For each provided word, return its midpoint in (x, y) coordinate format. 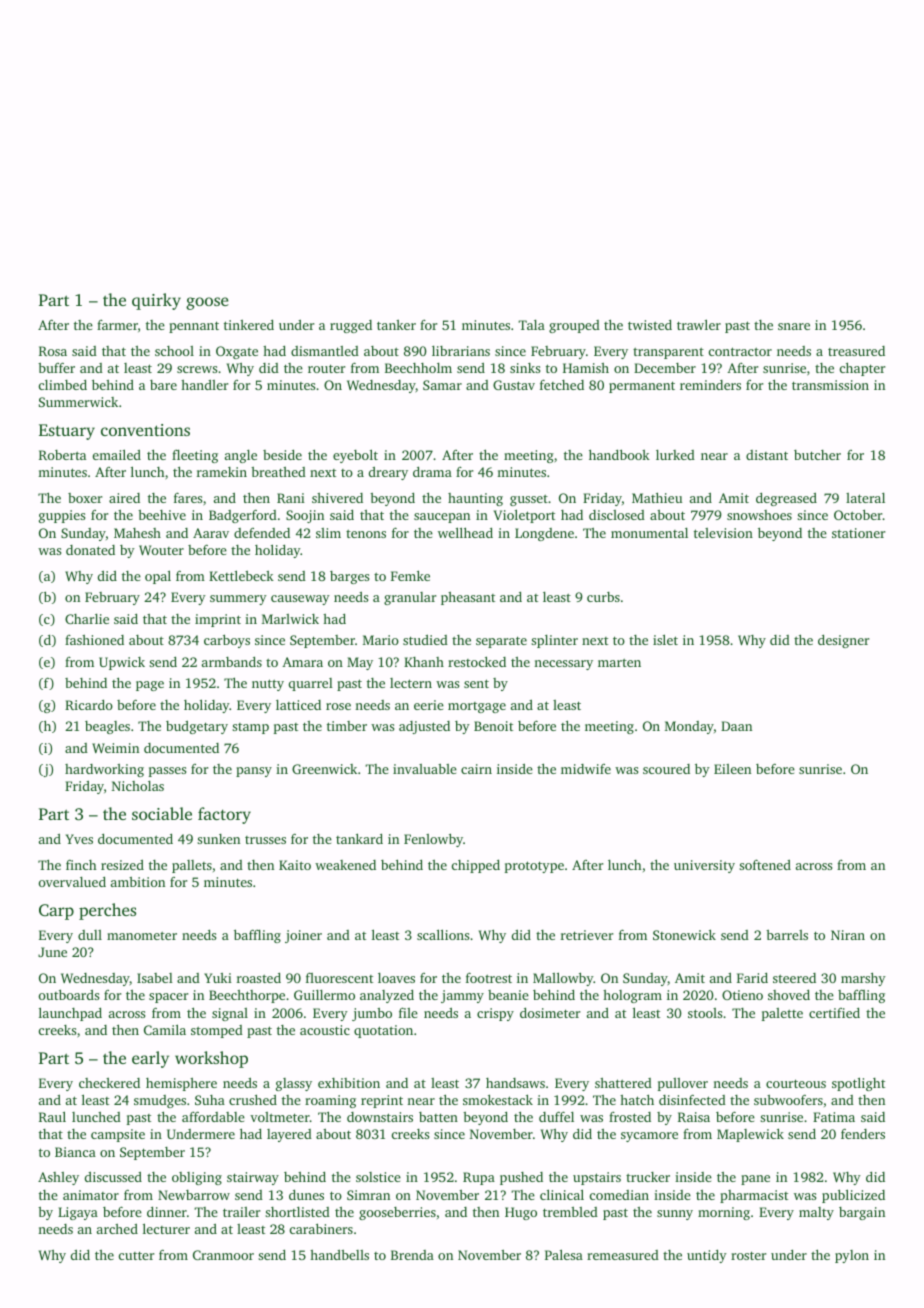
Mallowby (563, 979)
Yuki (218, 978)
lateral (865, 498)
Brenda (412, 1255)
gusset (529, 500)
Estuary (67, 432)
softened (765, 864)
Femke (410, 575)
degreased (786, 499)
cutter (136, 1255)
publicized (853, 1196)
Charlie (87, 619)
